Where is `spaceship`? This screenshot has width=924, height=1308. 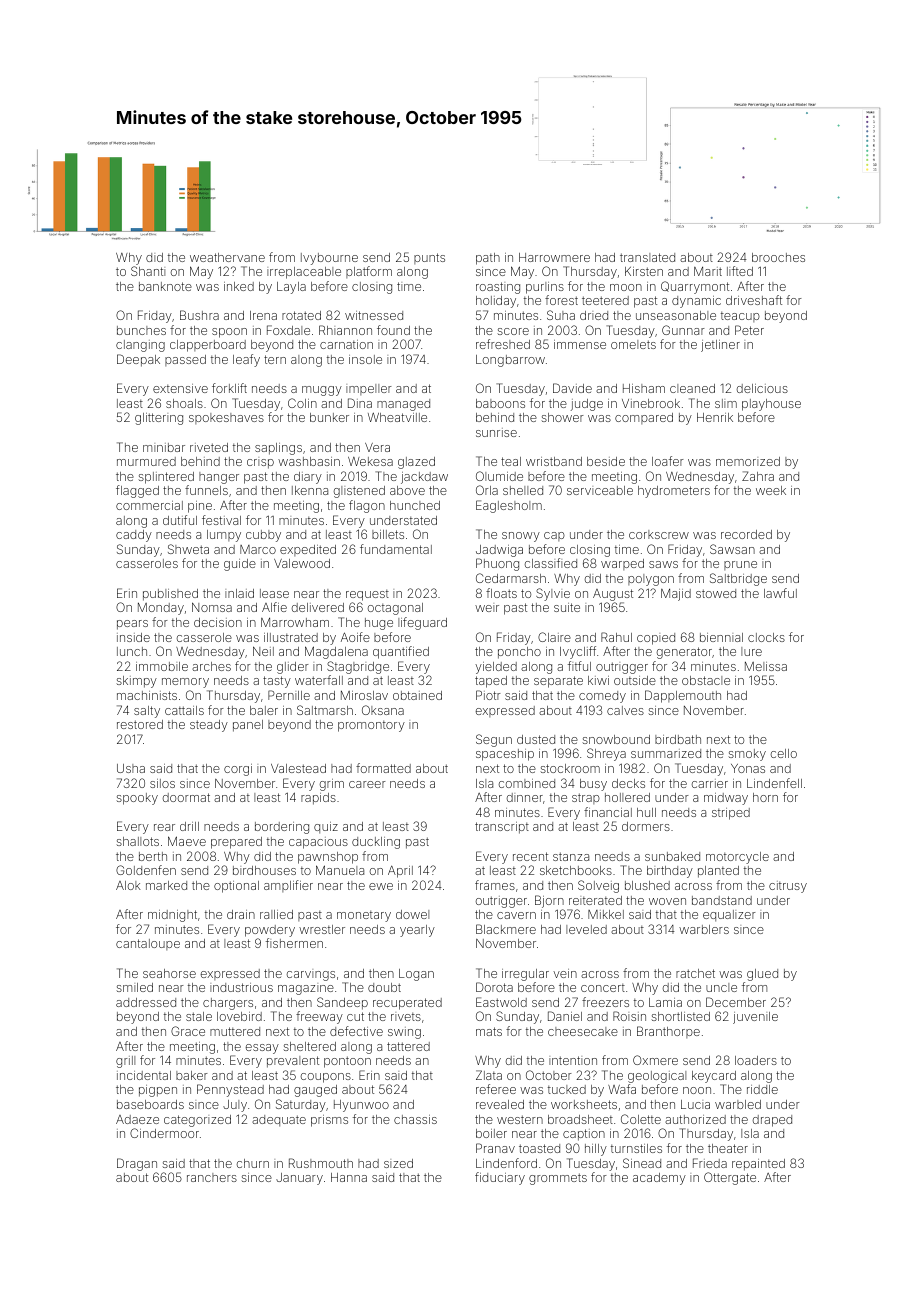
spaceship is located at coordinates (505, 755).
